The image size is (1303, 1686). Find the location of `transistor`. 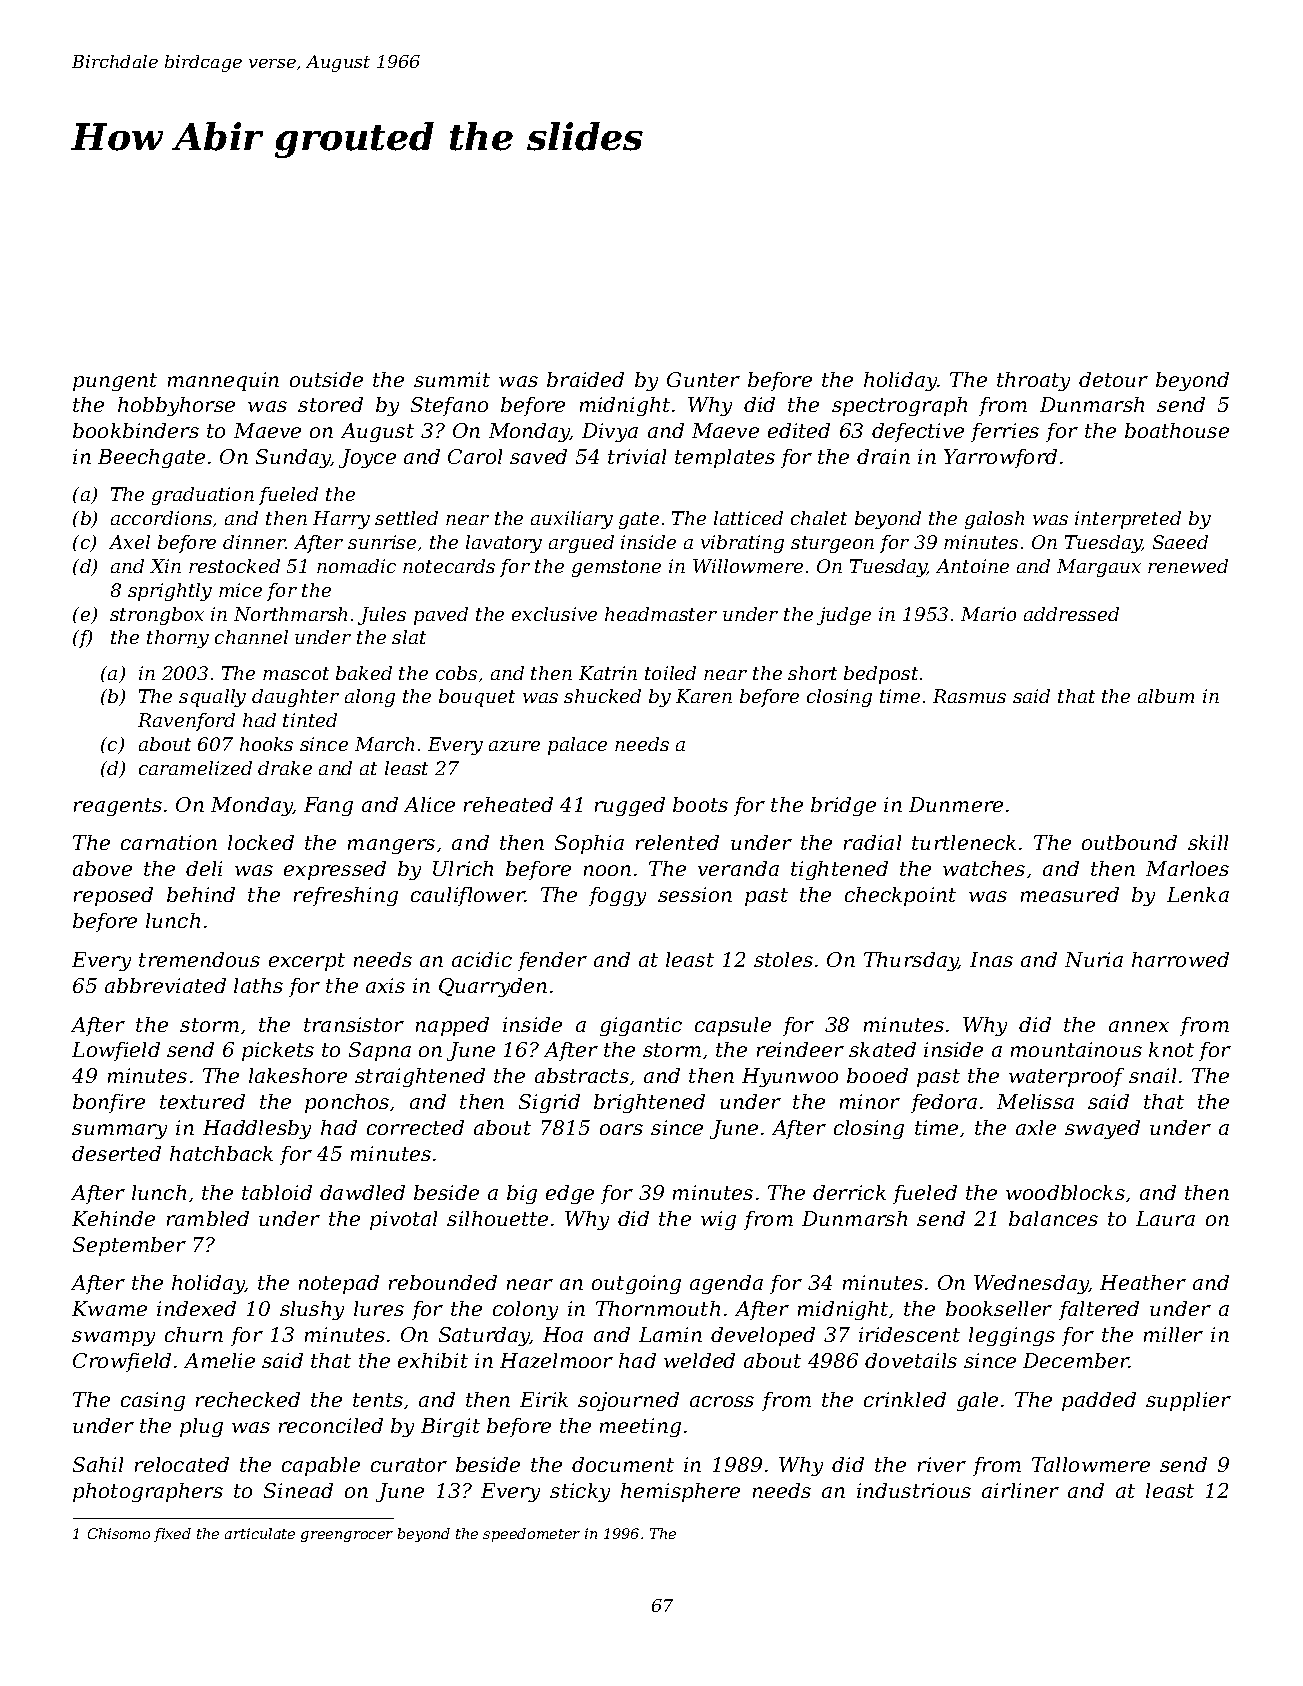

transistor is located at coordinates (354, 1024).
